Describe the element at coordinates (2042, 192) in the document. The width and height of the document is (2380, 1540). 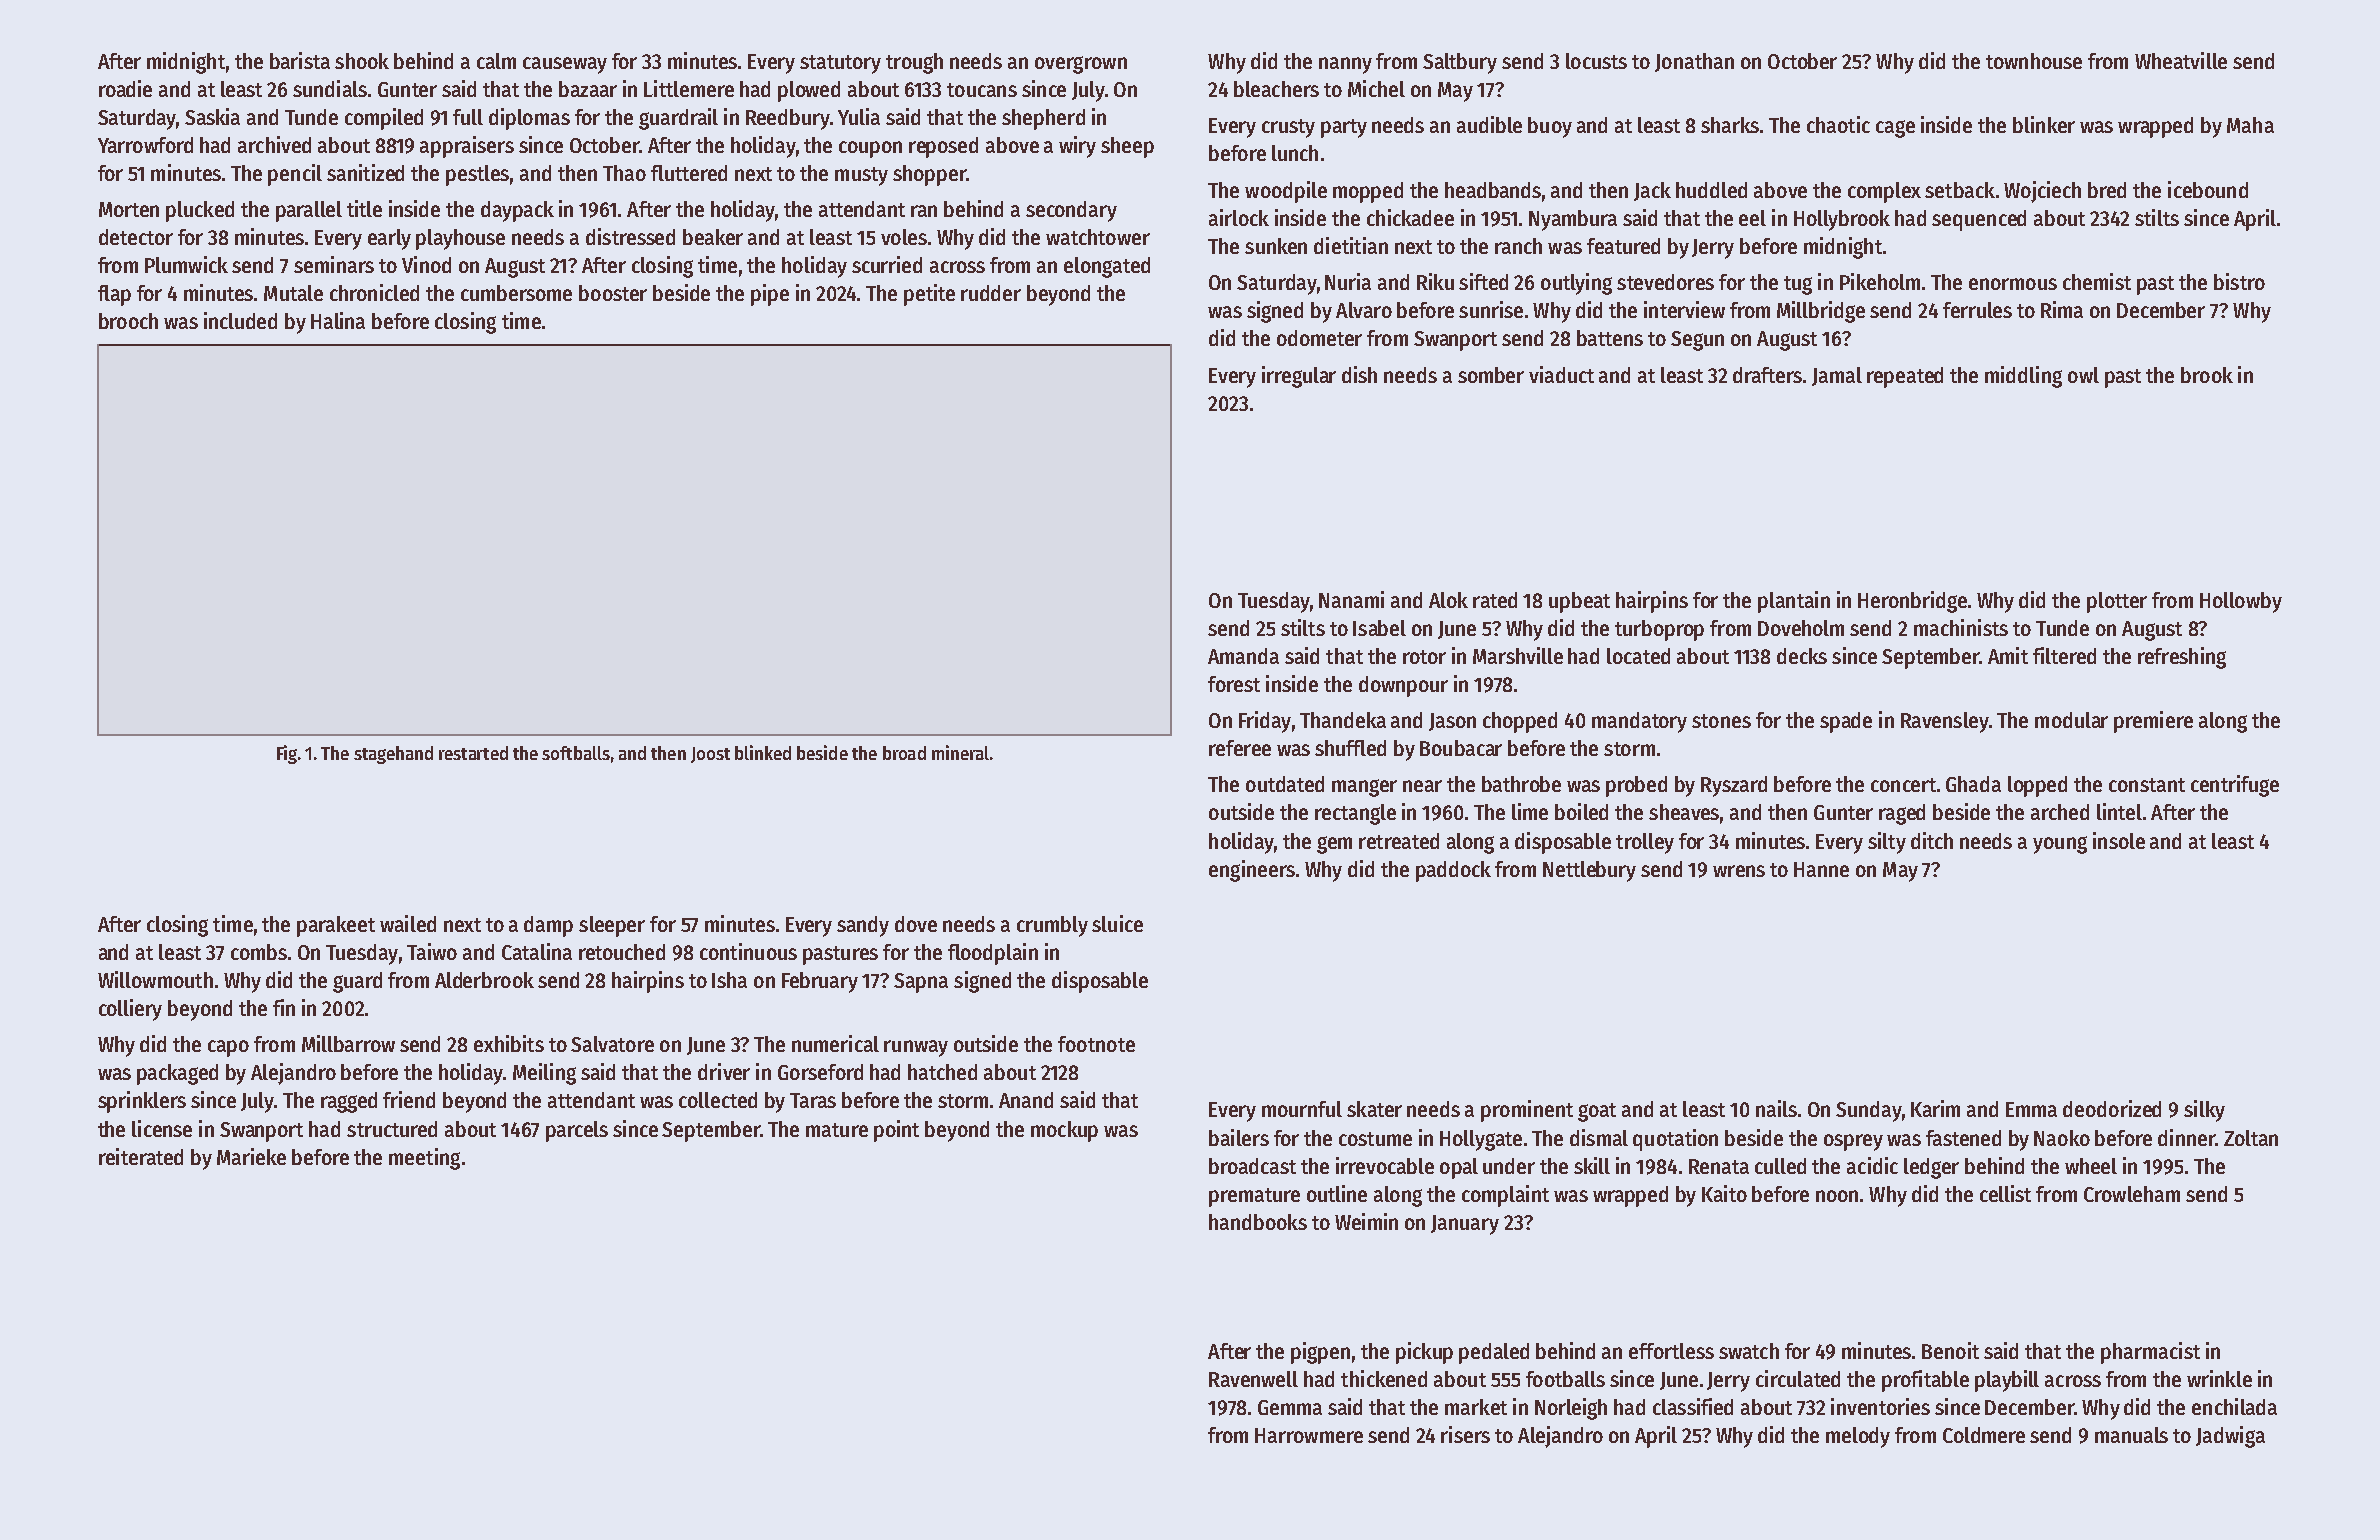
I see `Wojciech` at that location.
